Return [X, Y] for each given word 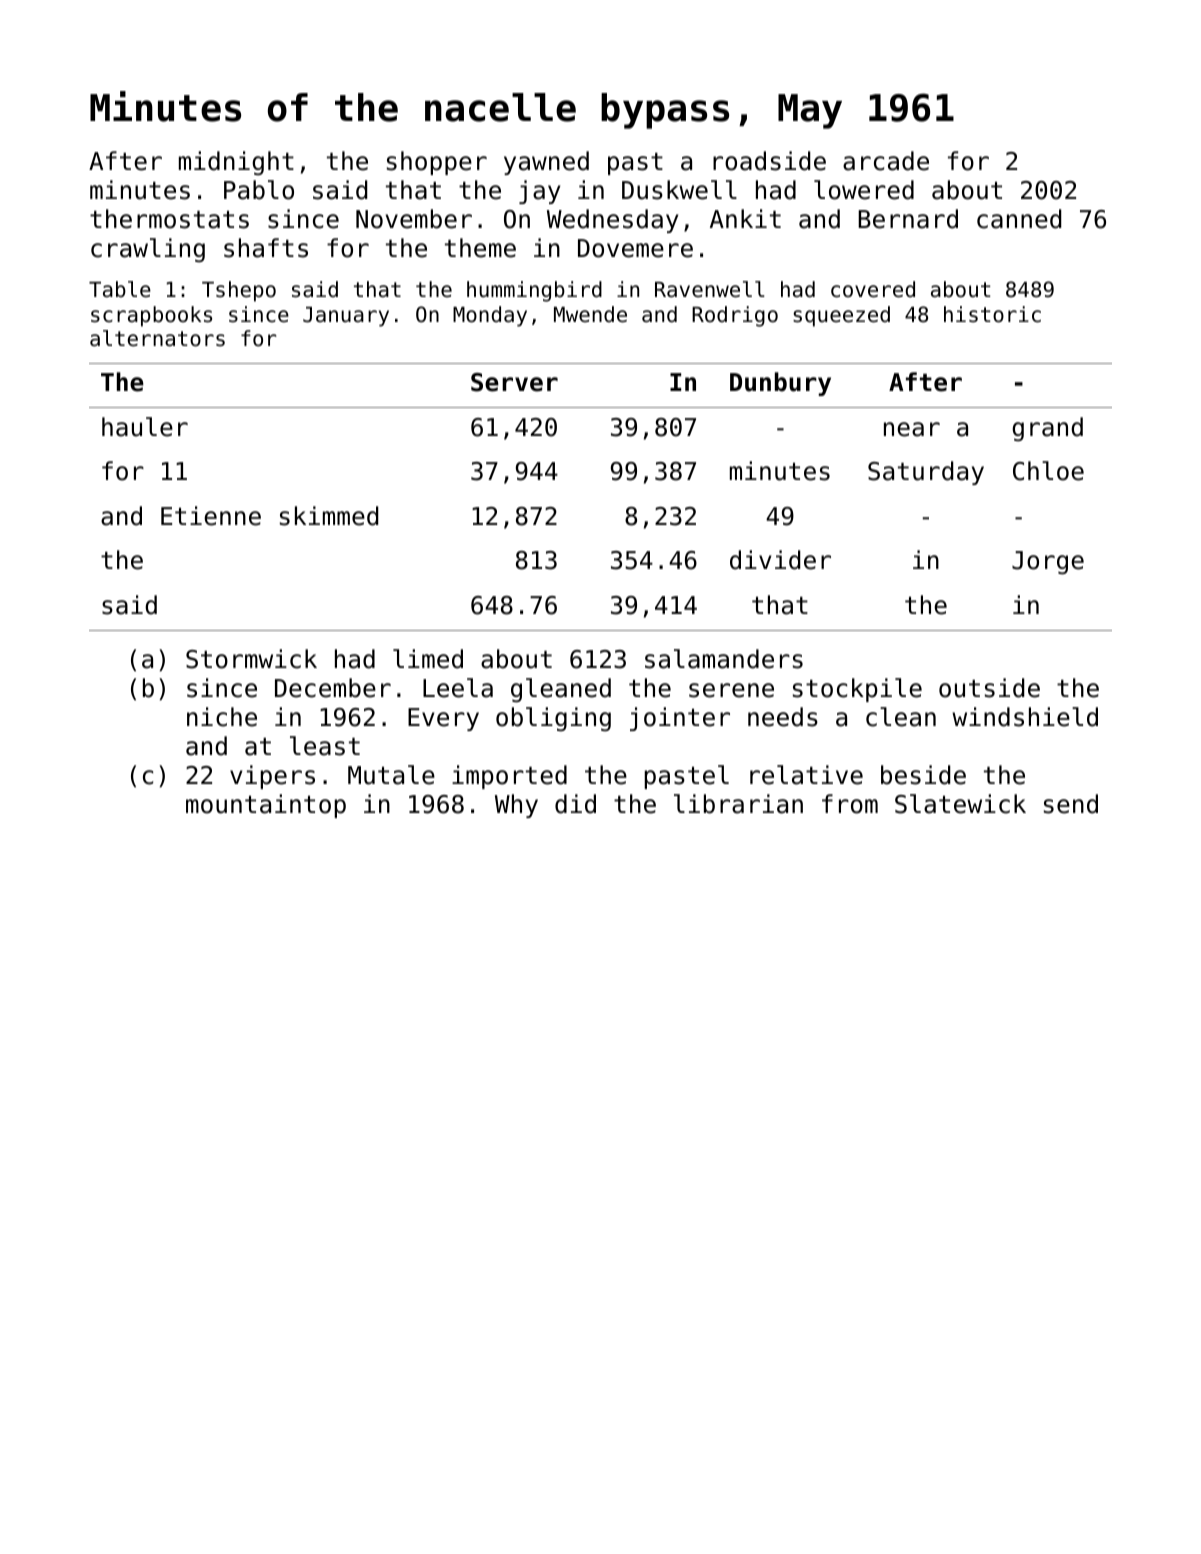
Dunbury [780, 384]
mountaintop [266, 806]
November [414, 219]
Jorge [1048, 562]
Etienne [211, 516]
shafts [266, 248]
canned [1019, 219]
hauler [145, 427]
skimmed [329, 516]
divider [780, 560]
